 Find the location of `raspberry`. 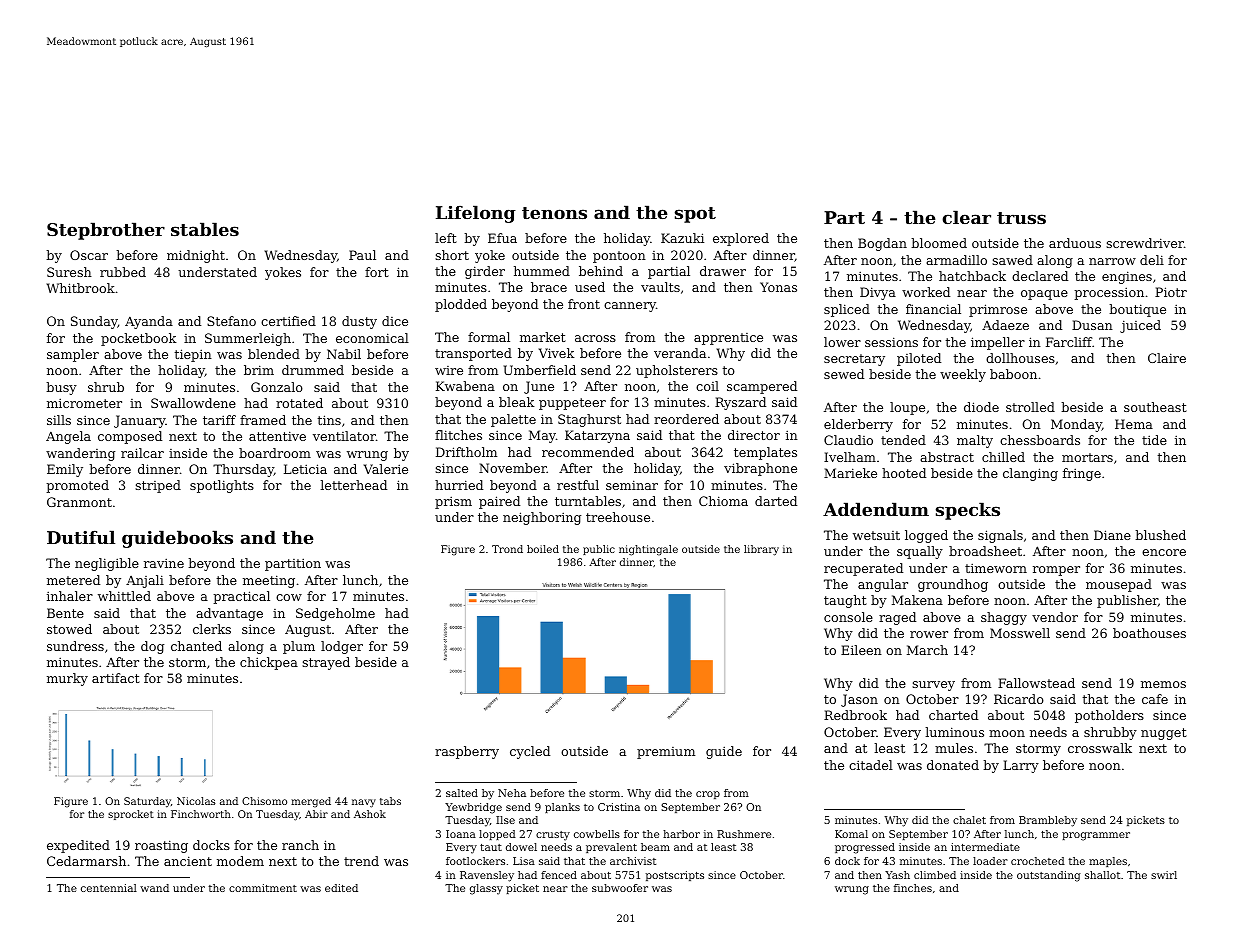

raspberry is located at coordinates (467, 752).
